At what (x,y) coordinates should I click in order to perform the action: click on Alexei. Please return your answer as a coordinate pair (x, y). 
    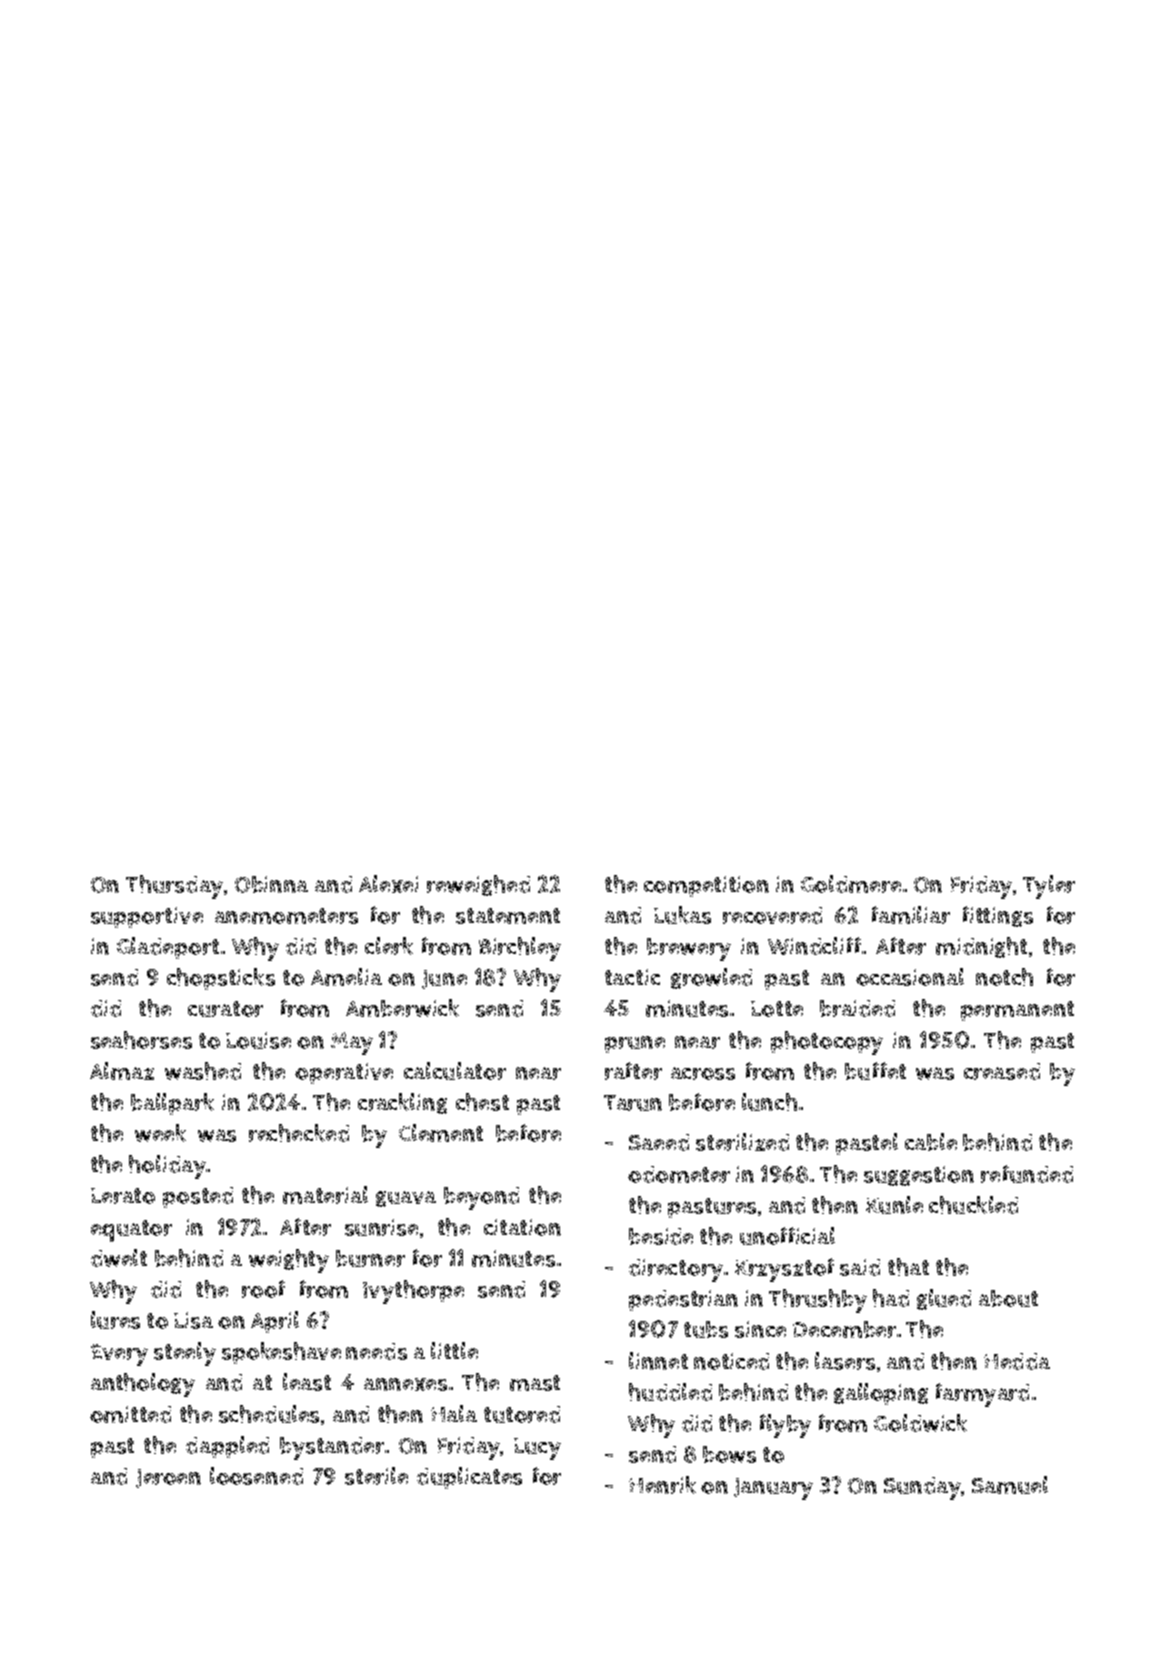
    Looking at the image, I should click on (388, 884).
